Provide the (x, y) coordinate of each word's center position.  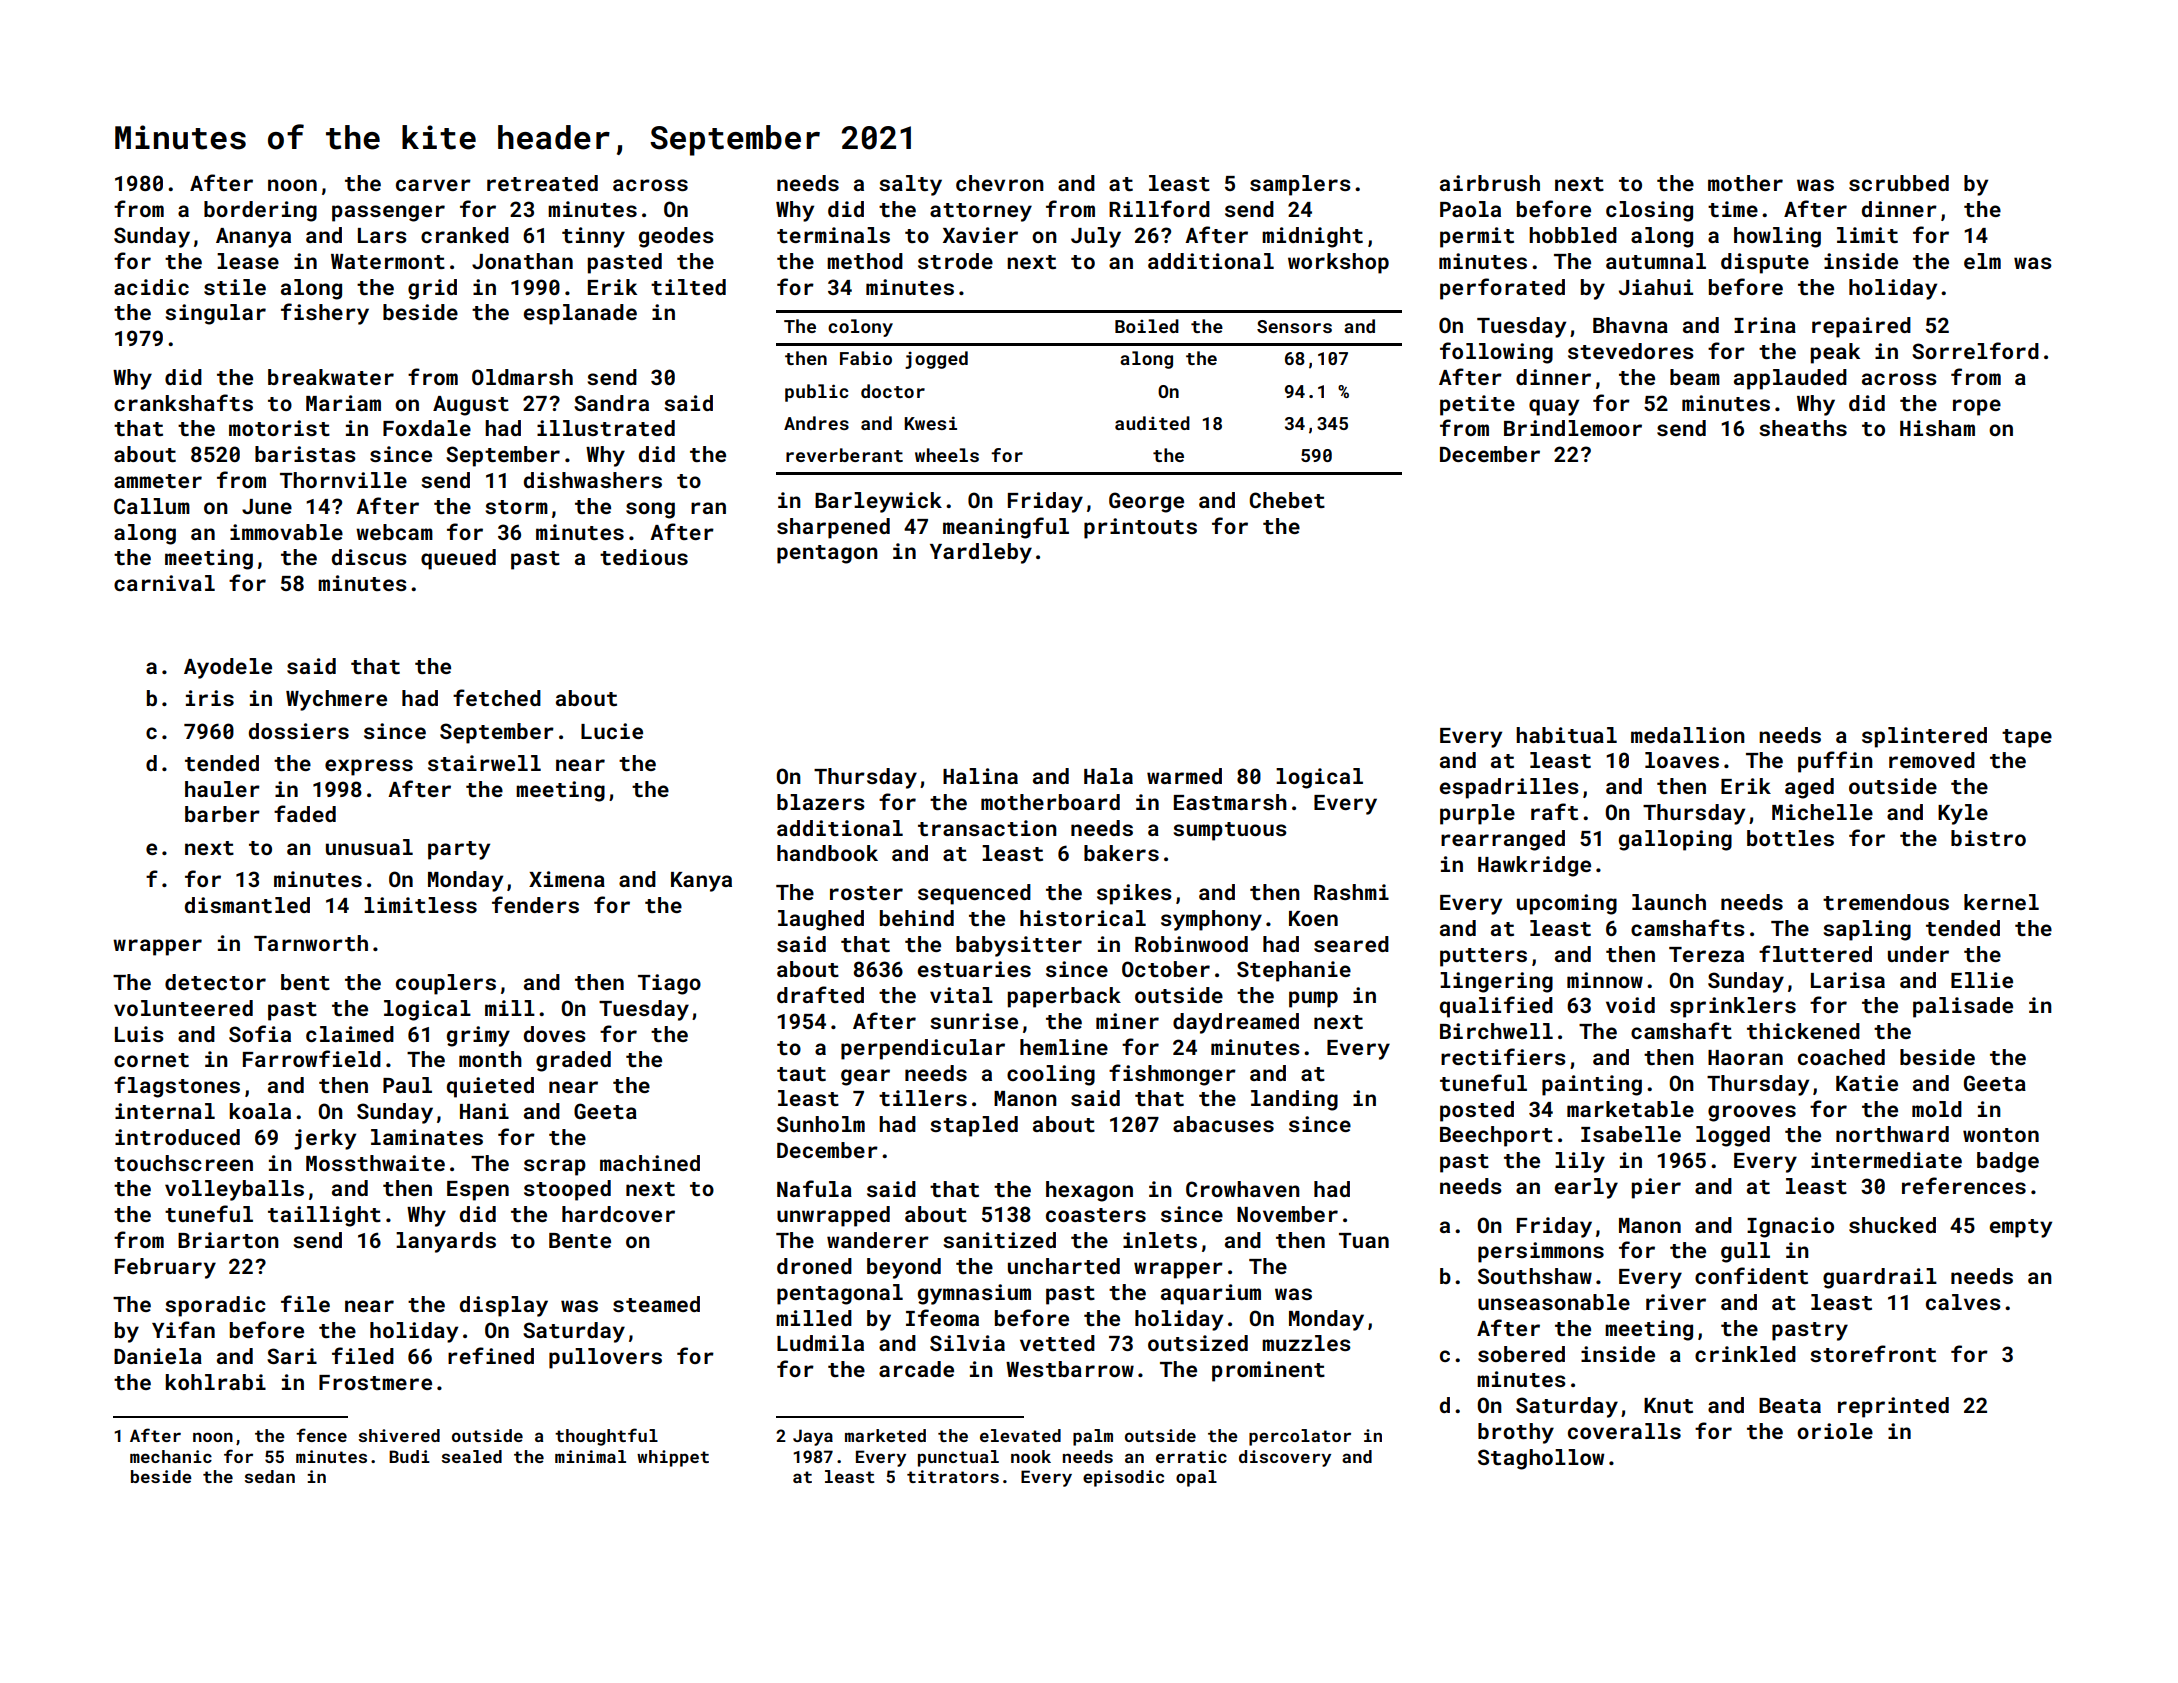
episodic (1123, 1478)
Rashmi (1351, 892)
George (1146, 502)
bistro (1988, 838)
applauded (1790, 379)
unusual (369, 847)
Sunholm (821, 1124)
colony (860, 328)
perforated (1502, 289)
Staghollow (1541, 1459)
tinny (593, 237)
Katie (1867, 1083)
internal (165, 1111)
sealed (471, 1456)
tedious (644, 557)
